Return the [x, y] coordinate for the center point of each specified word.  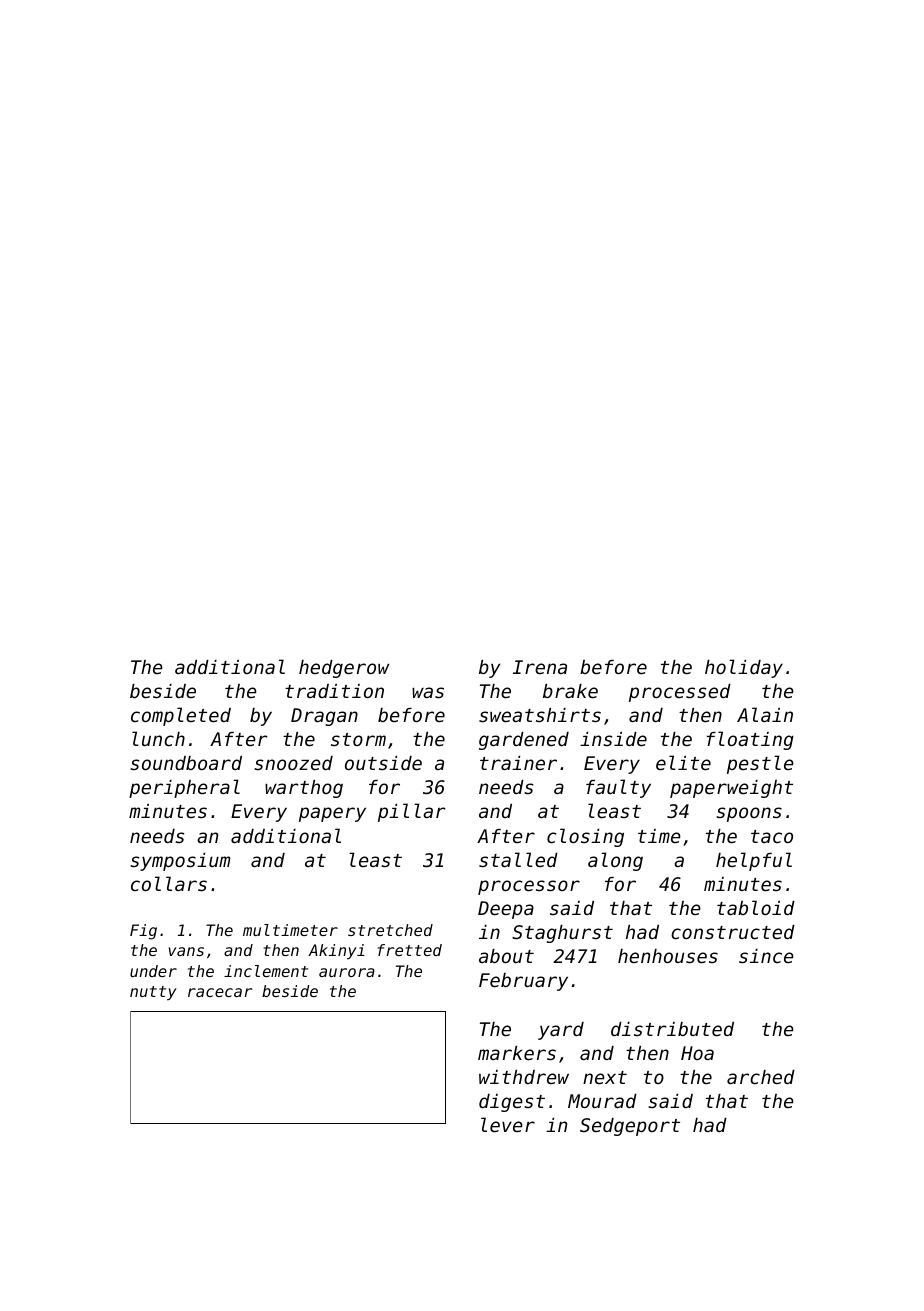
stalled [518, 859]
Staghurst [562, 934]
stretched [390, 930]
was [428, 692]
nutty [153, 993]
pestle [760, 764]
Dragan [324, 717]
